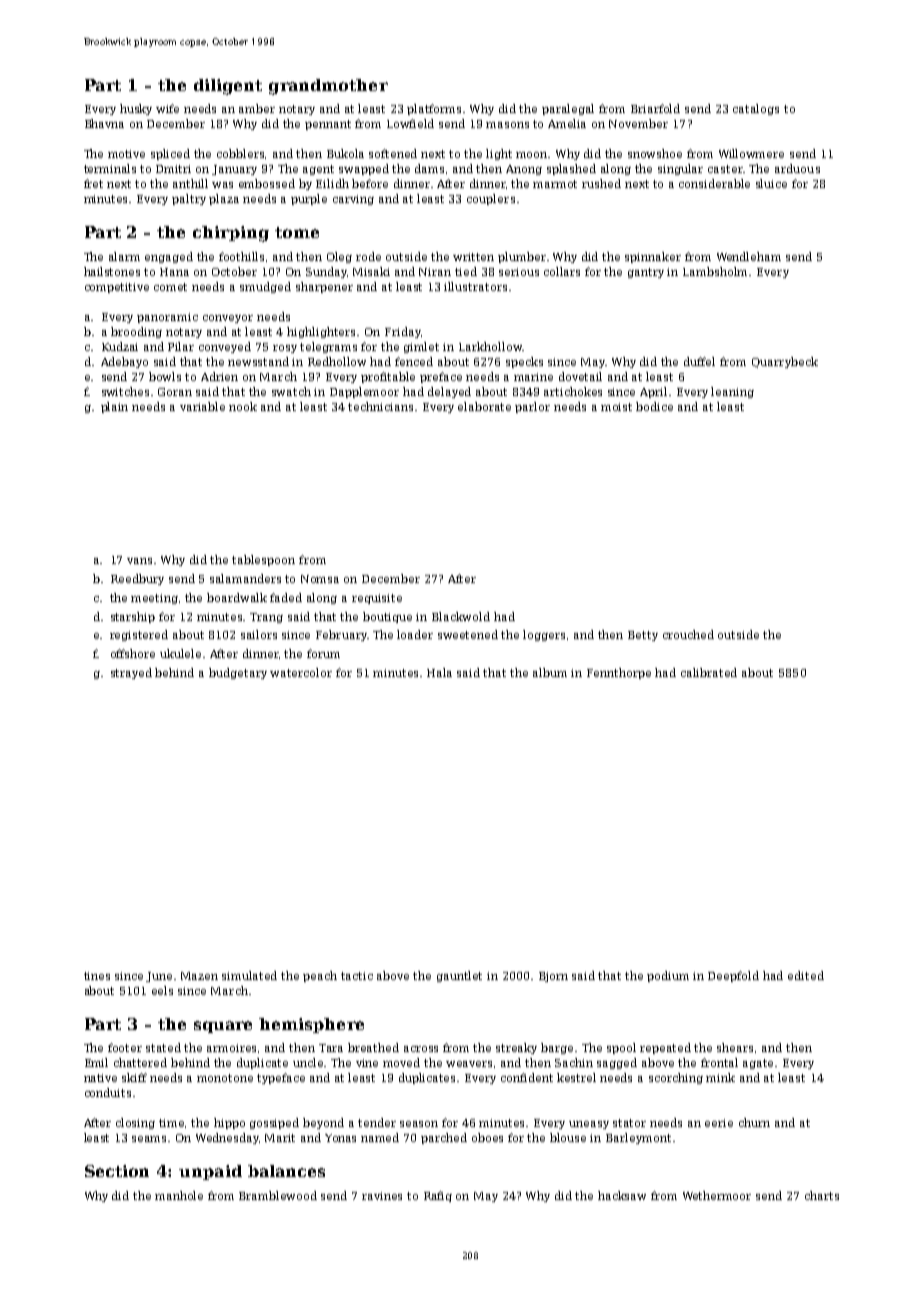  What do you see at coordinates (136, 109) in the screenshot?
I see `husky` at bounding box center [136, 109].
